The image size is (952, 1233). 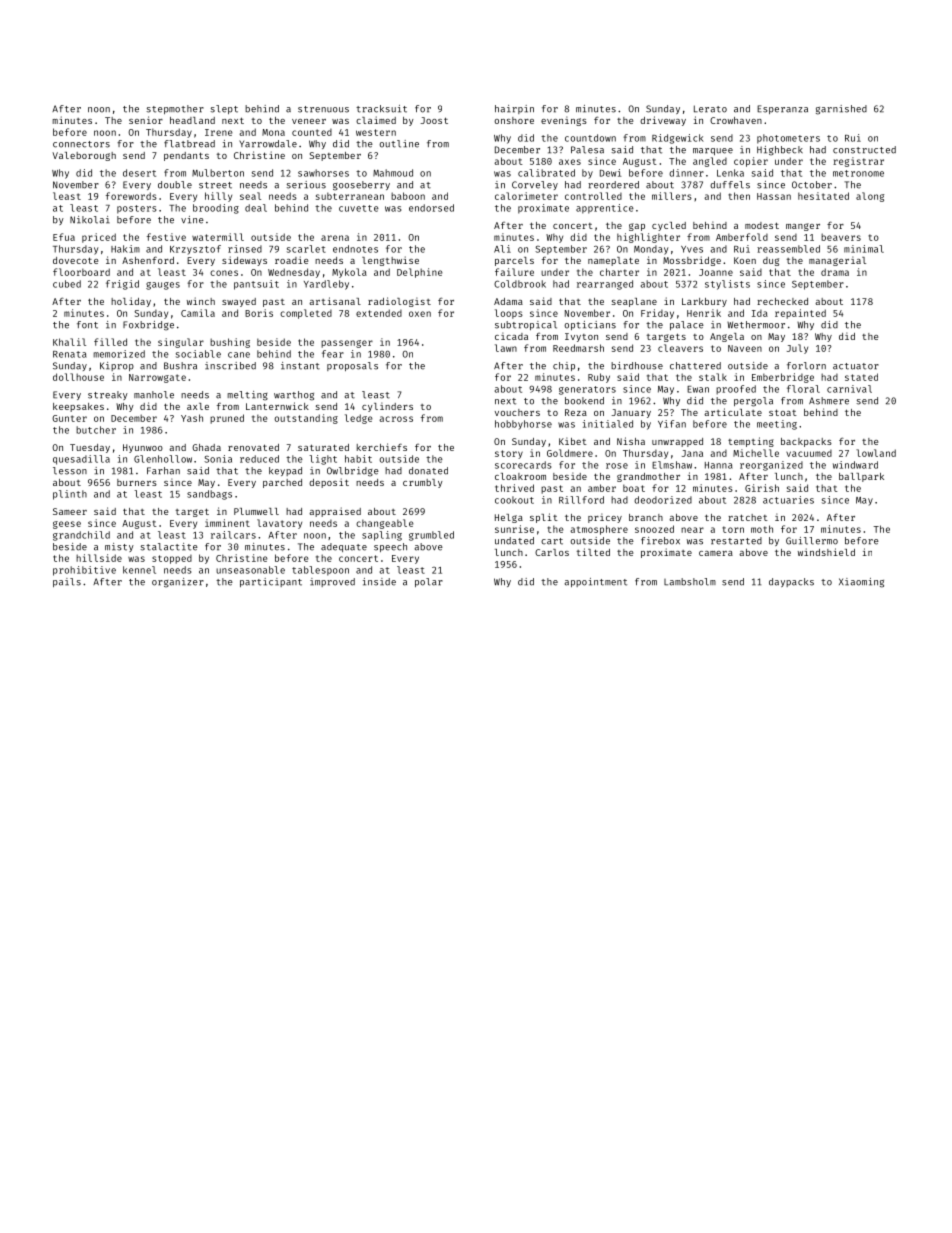 What do you see at coordinates (81, 144) in the screenshot?
I see `connectors` at bounding box center [81, 144].
